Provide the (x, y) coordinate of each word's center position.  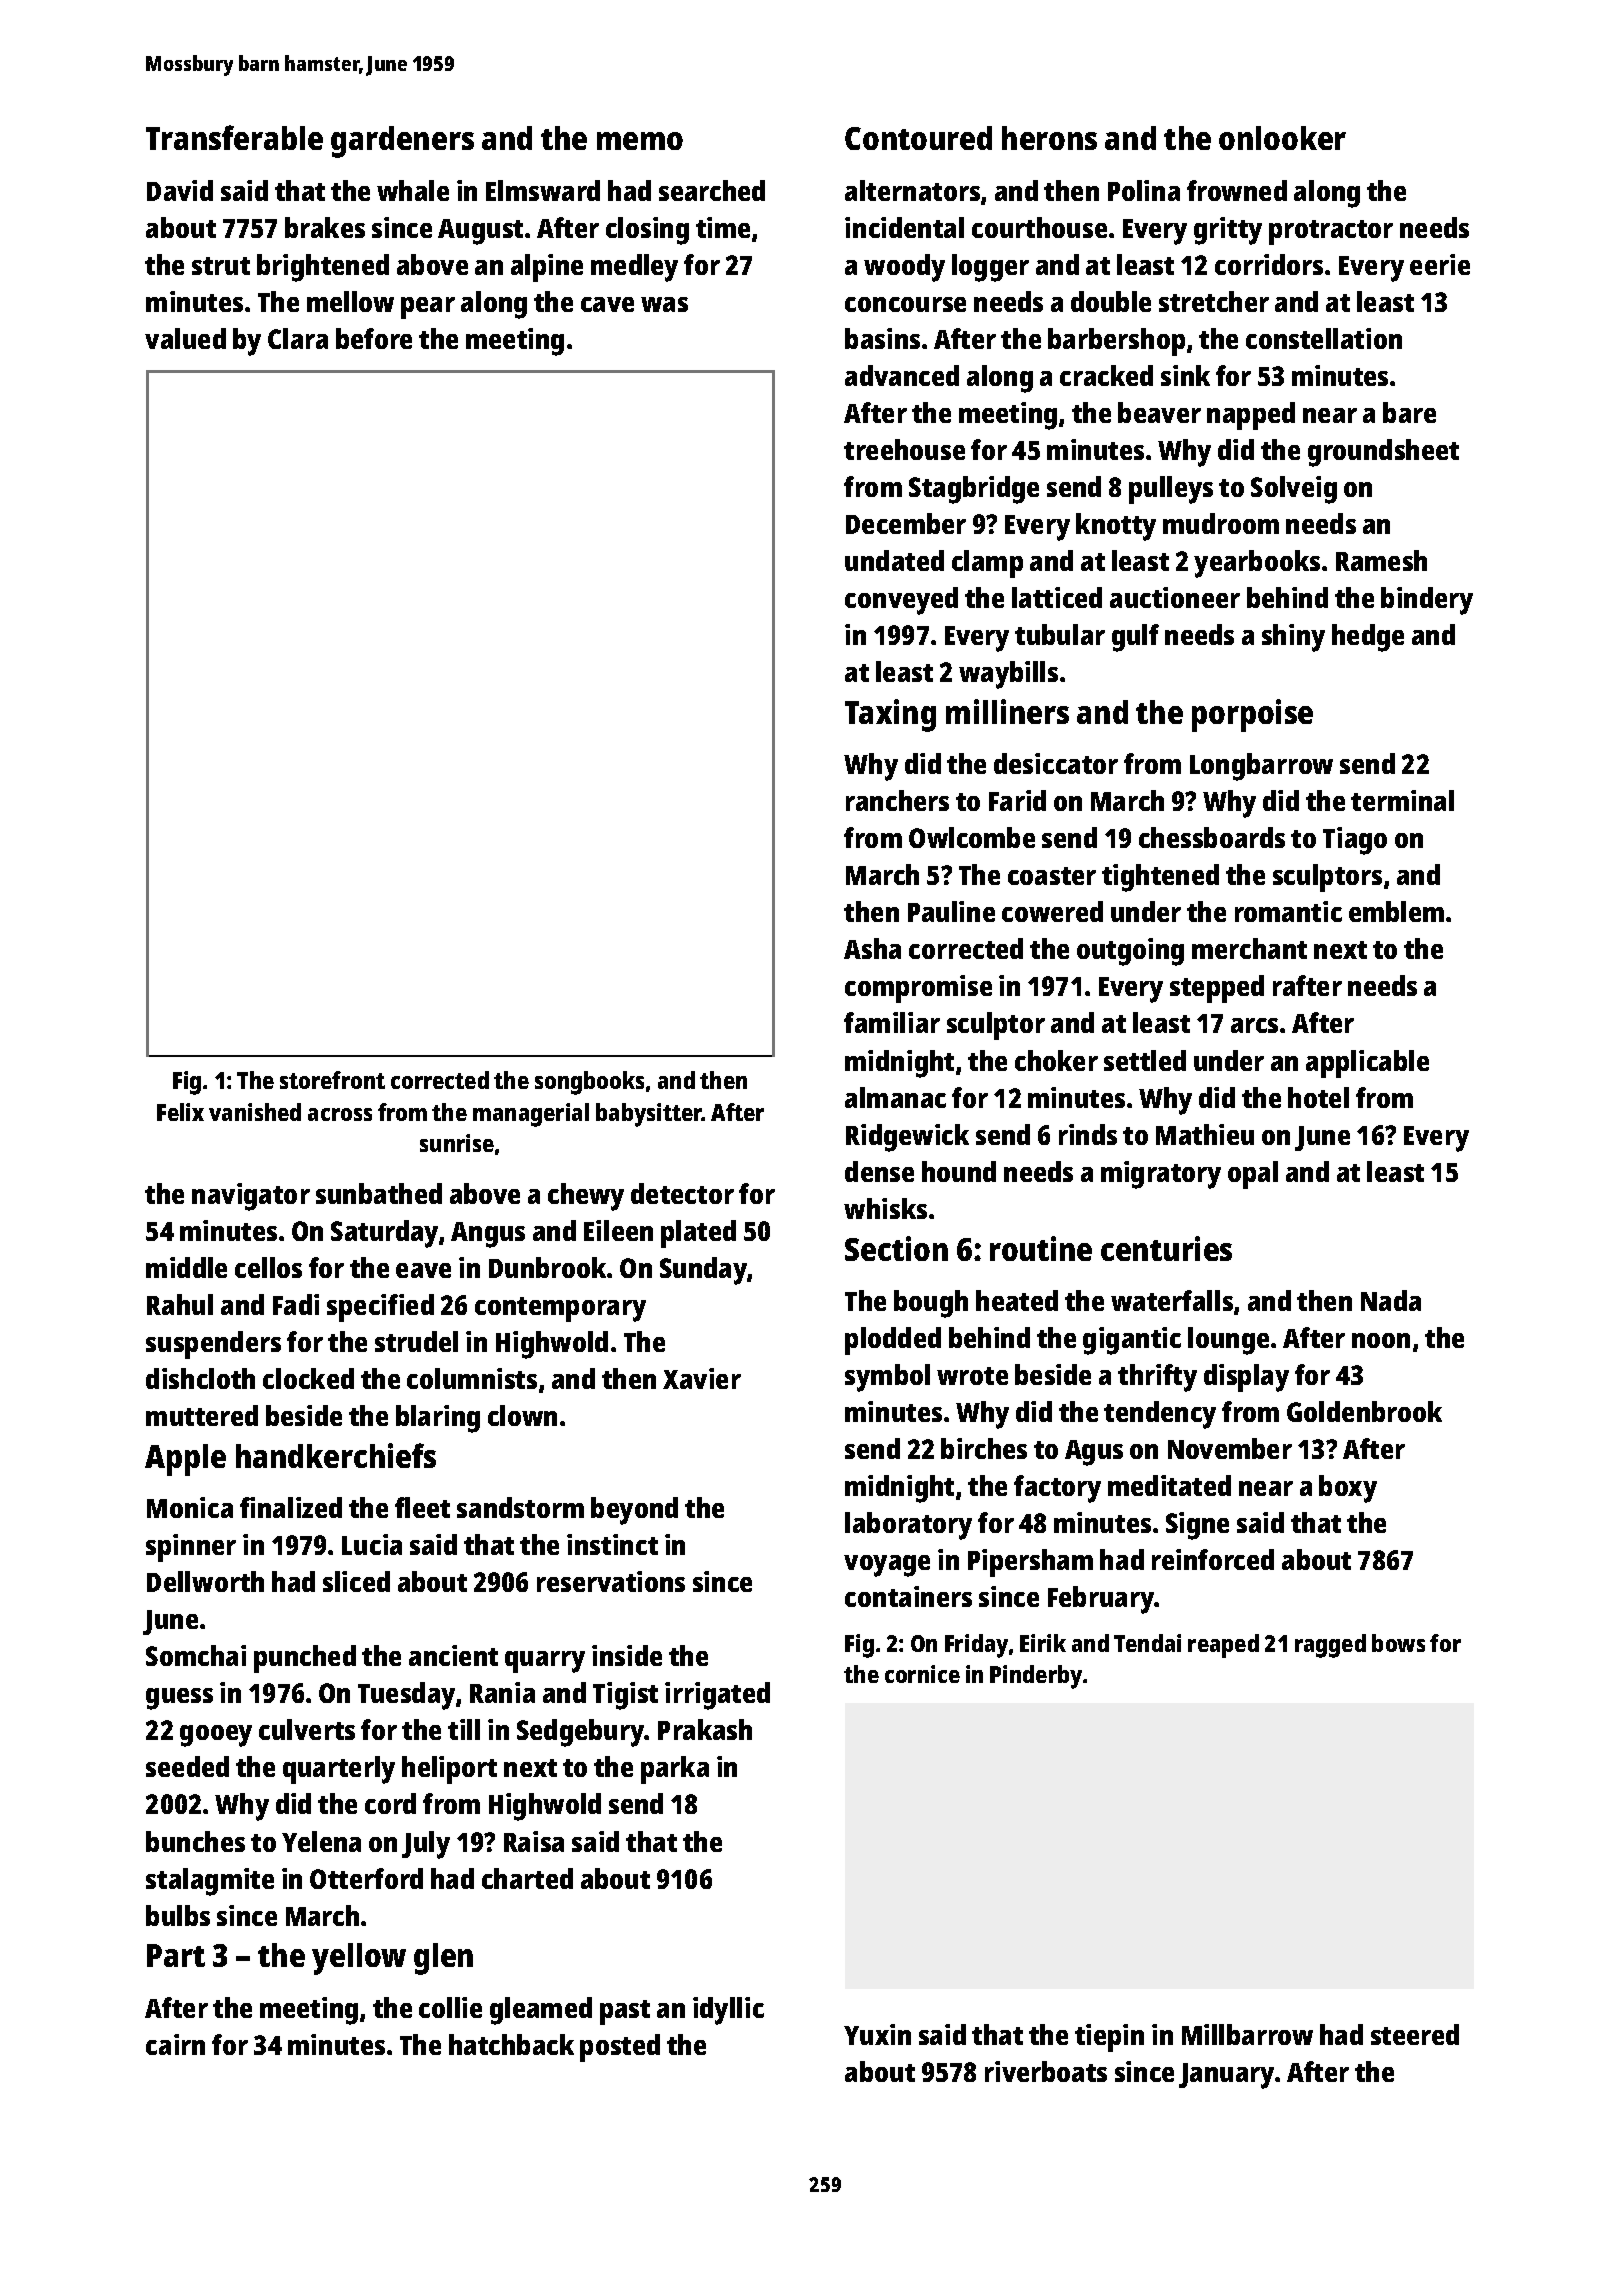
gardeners (402, 142)
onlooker (1282, 138)
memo (640, 141)
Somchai (196, 1655)
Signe (1197, 1526)
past (625, 2012)
